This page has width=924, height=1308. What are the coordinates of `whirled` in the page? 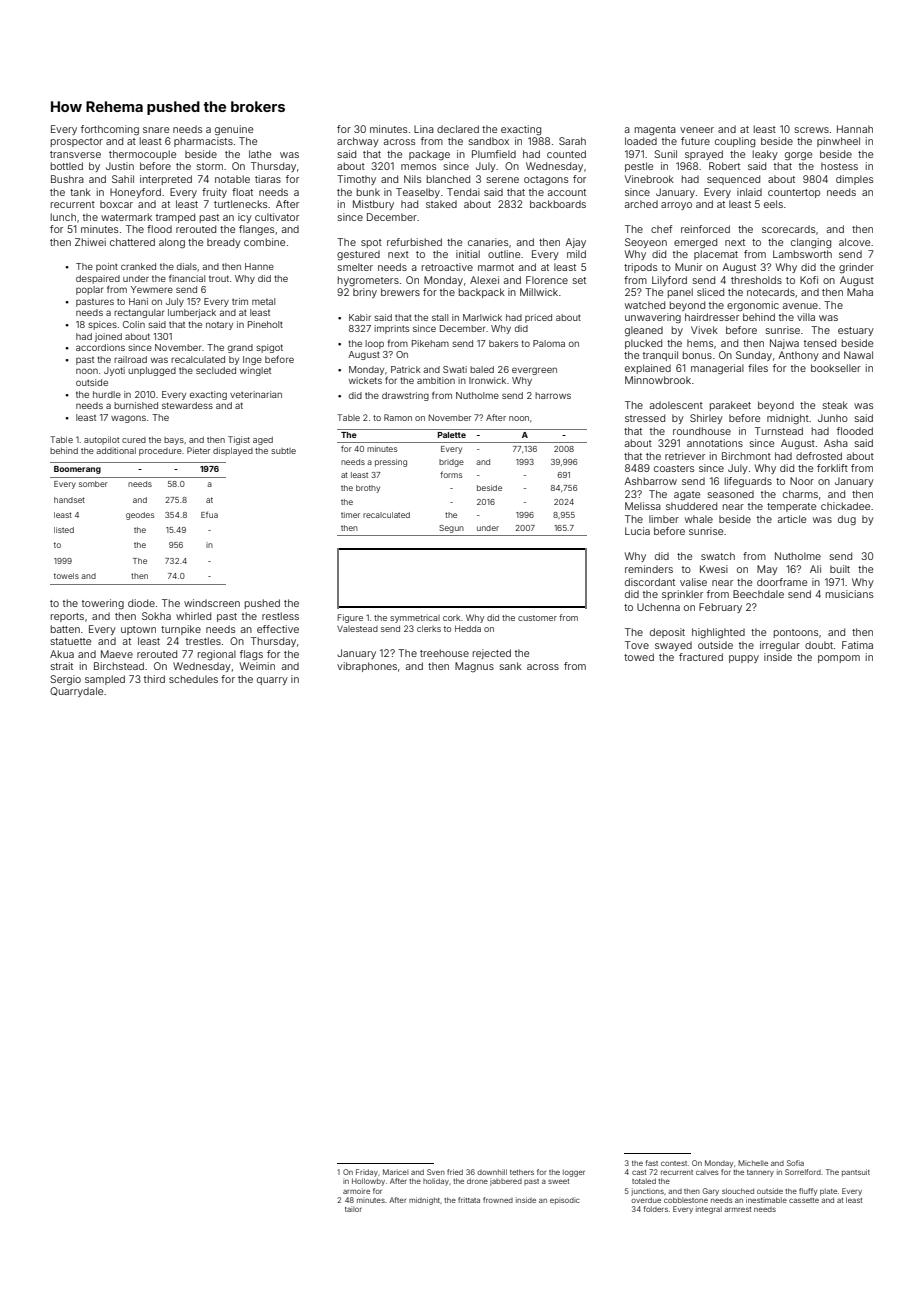 It's located at (193, 616).
